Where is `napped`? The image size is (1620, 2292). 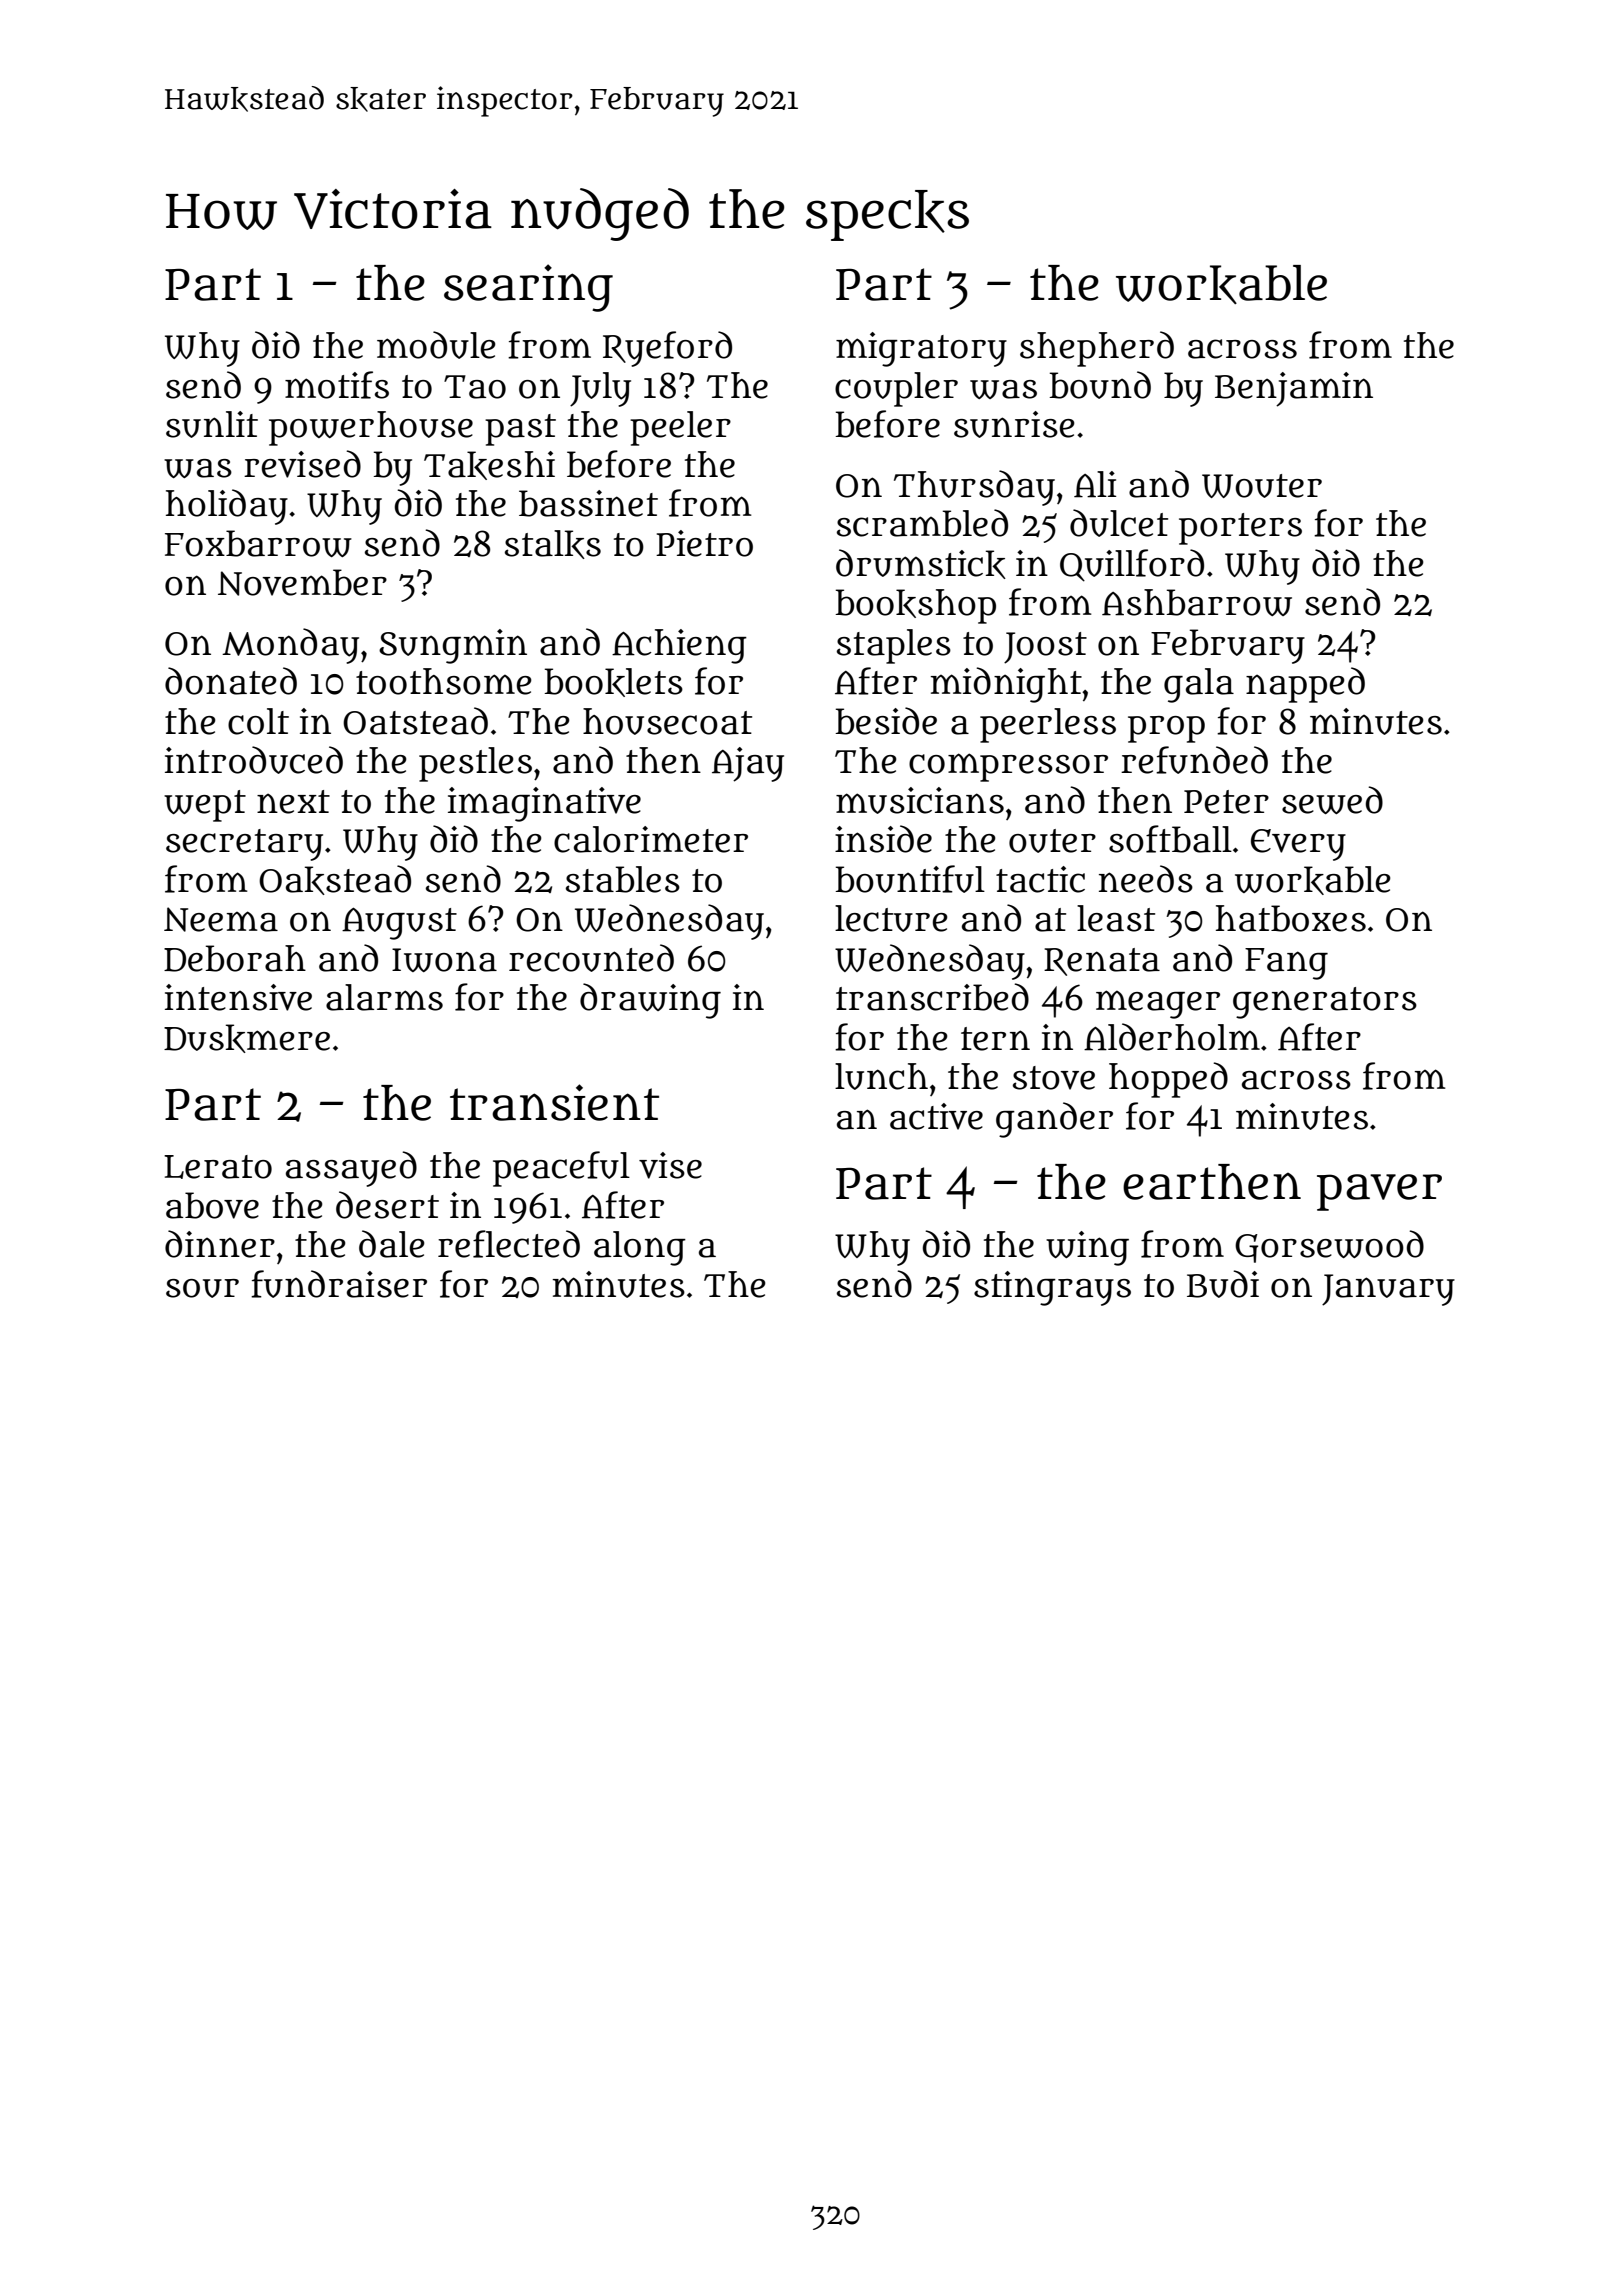
napped is located at coordinates (1305, 685).
